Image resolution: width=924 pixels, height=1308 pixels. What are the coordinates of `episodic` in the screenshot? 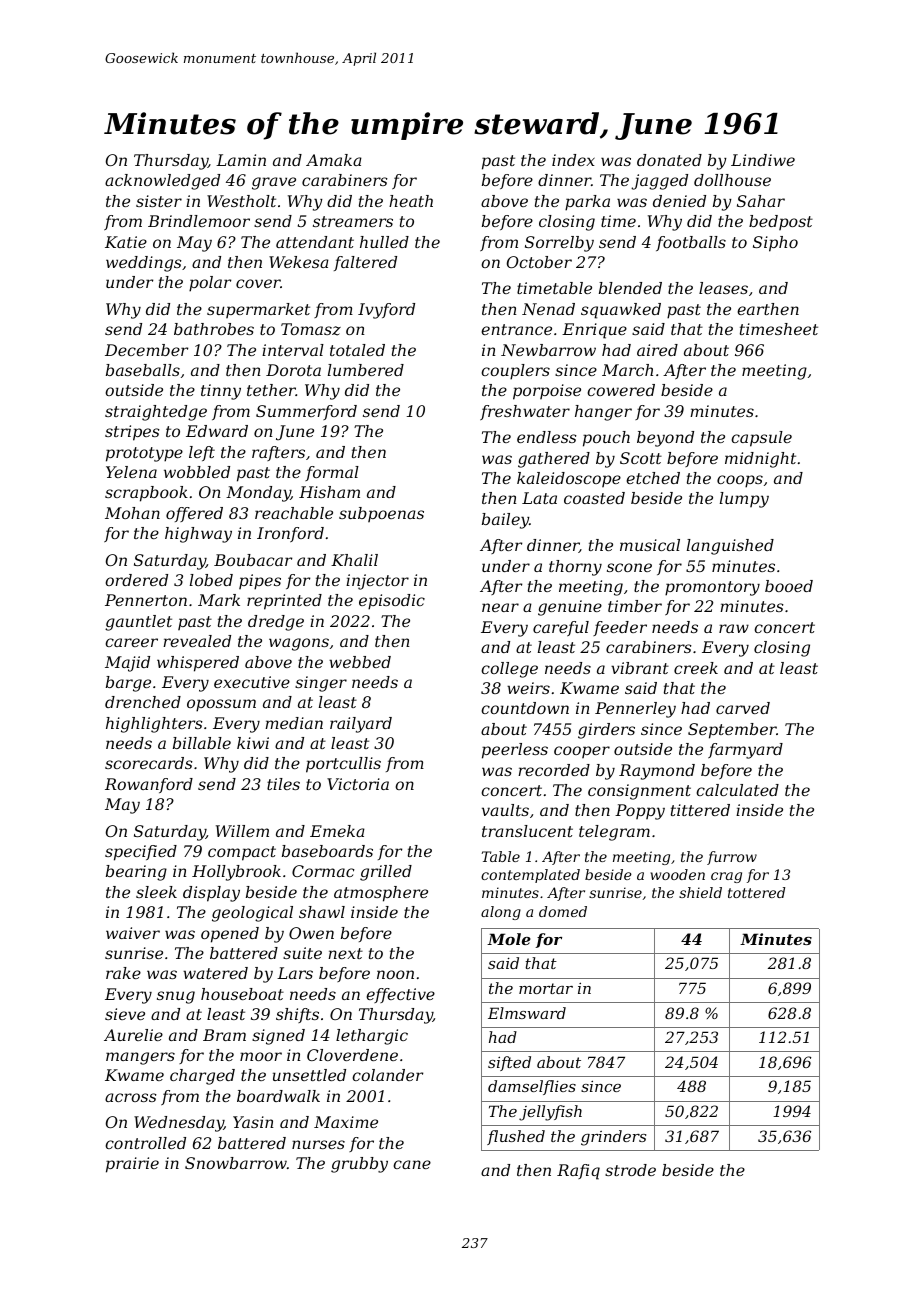 It's located at (392, 602).
